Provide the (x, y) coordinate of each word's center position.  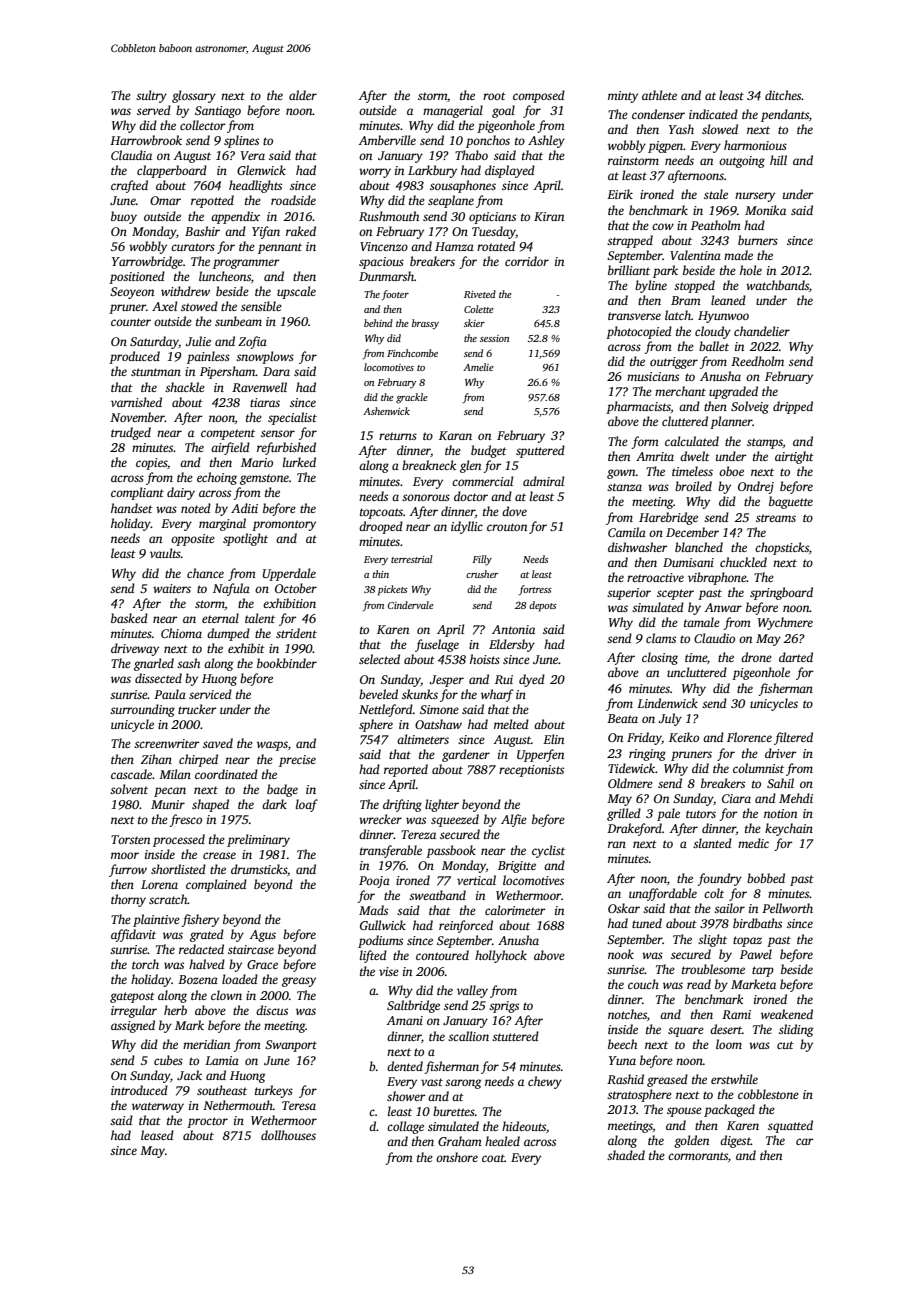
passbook (451, 851)
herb (175, 1010)
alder (303, 95)
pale (668, 814)
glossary (194, 96)
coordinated (226, 774)
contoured (442, 955)
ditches (783, 95)
